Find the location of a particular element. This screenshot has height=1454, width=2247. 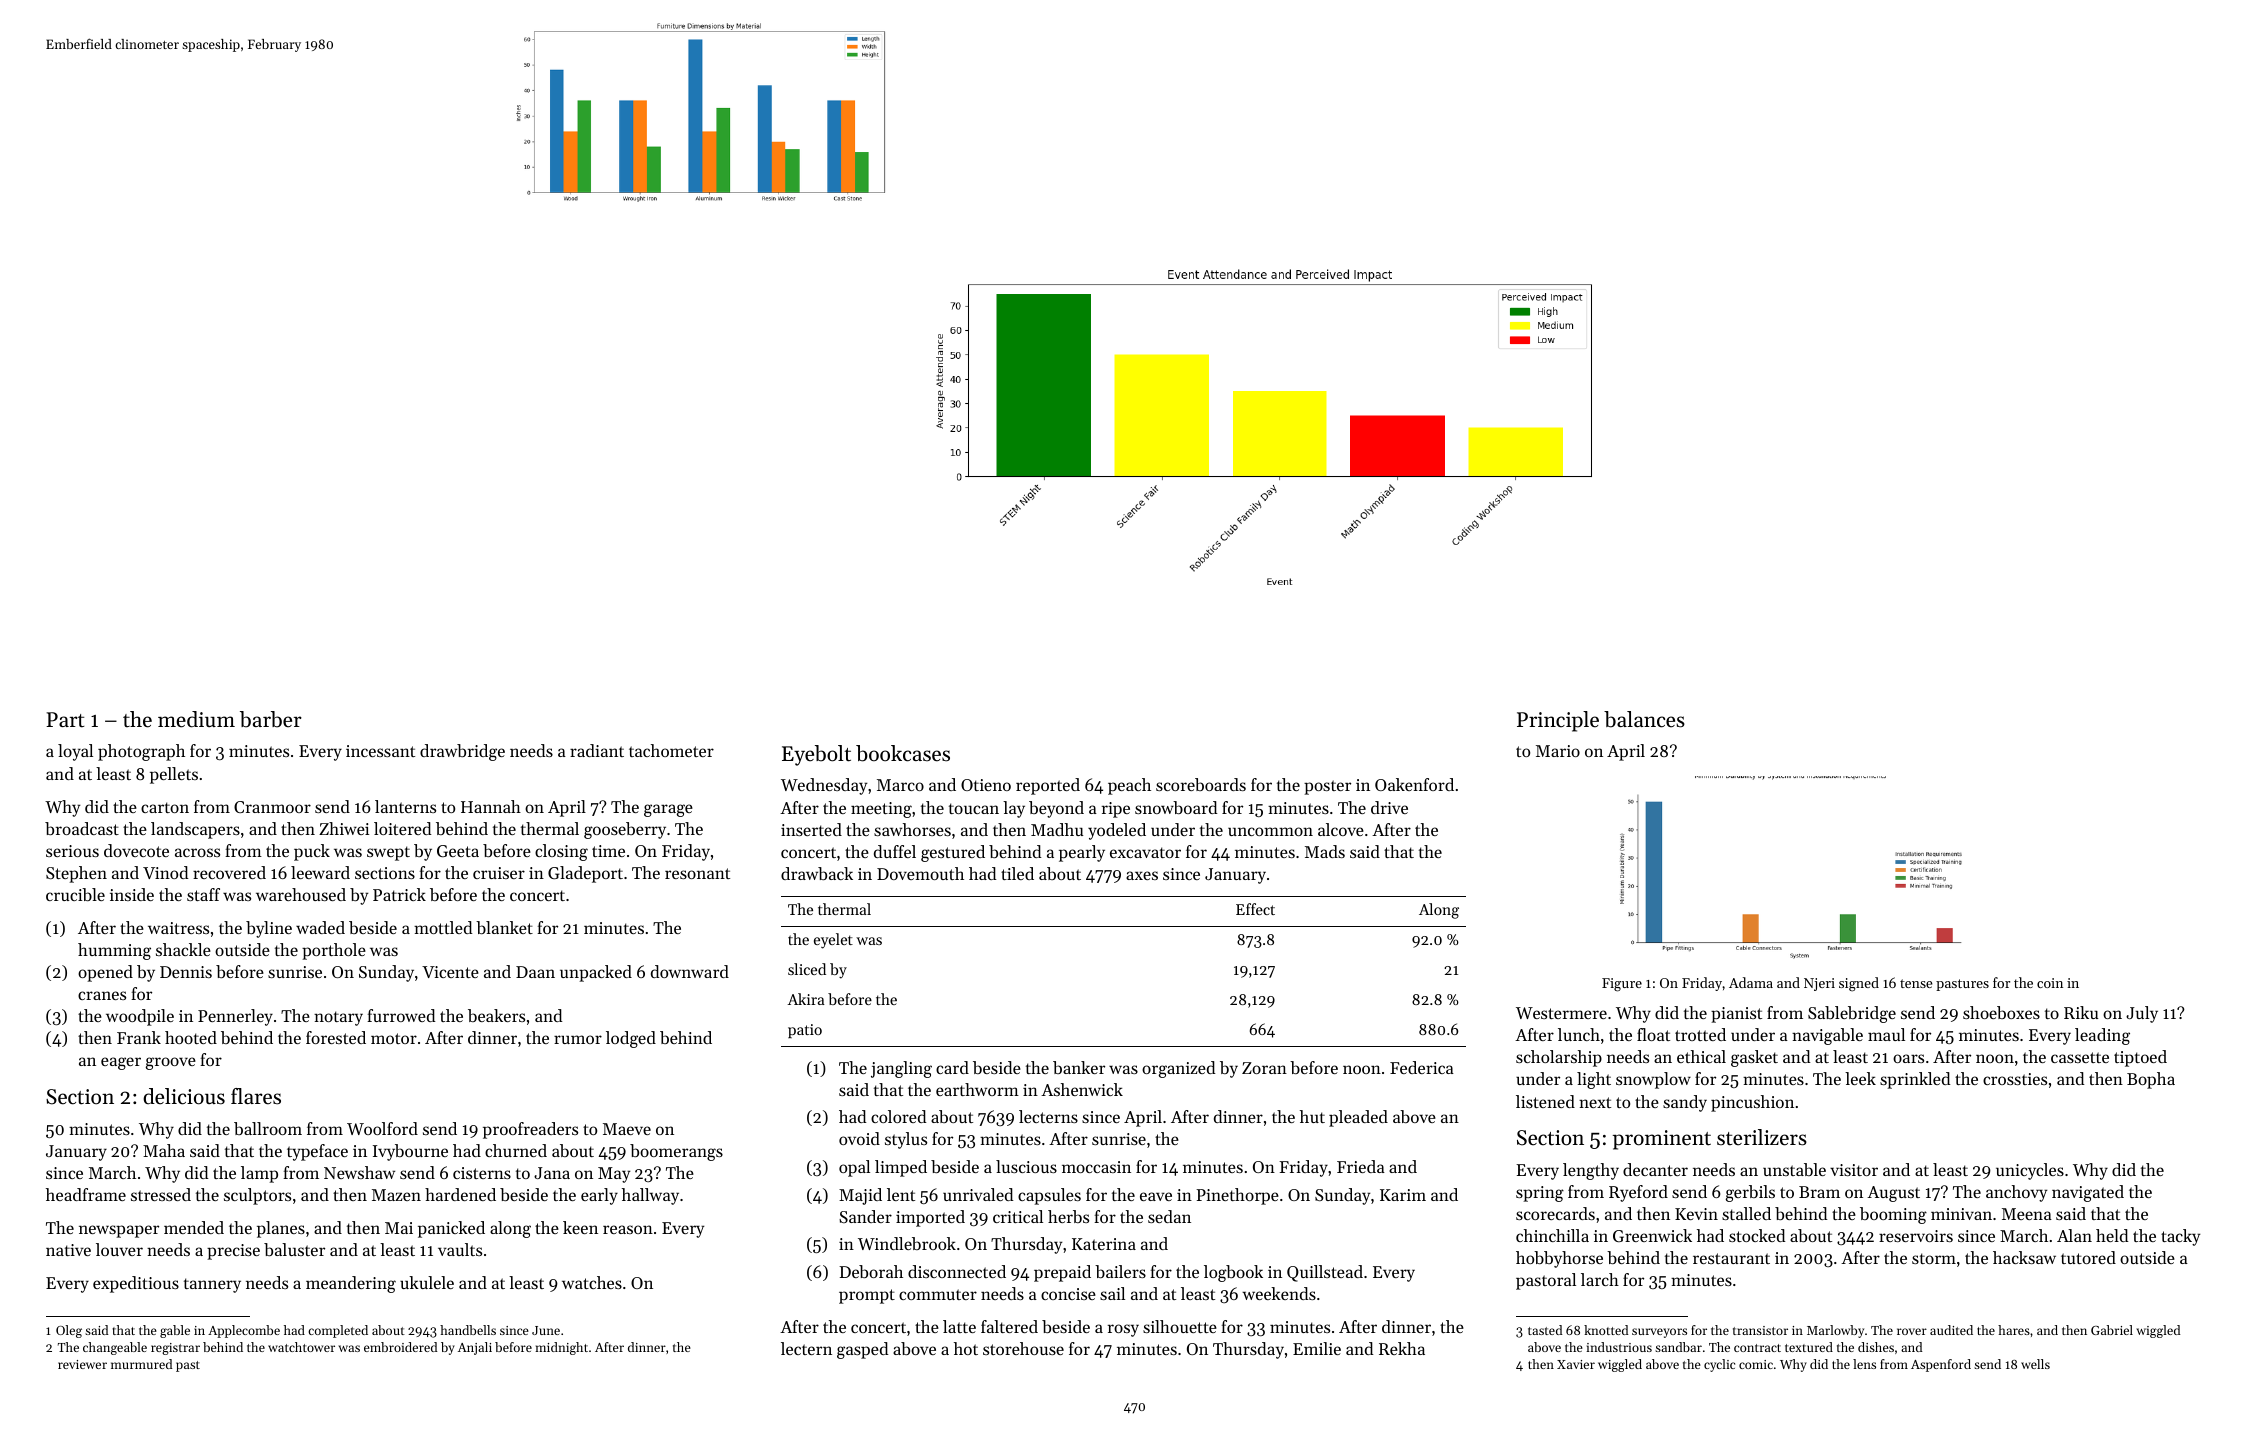

time is located at coordinates (608, 851).
